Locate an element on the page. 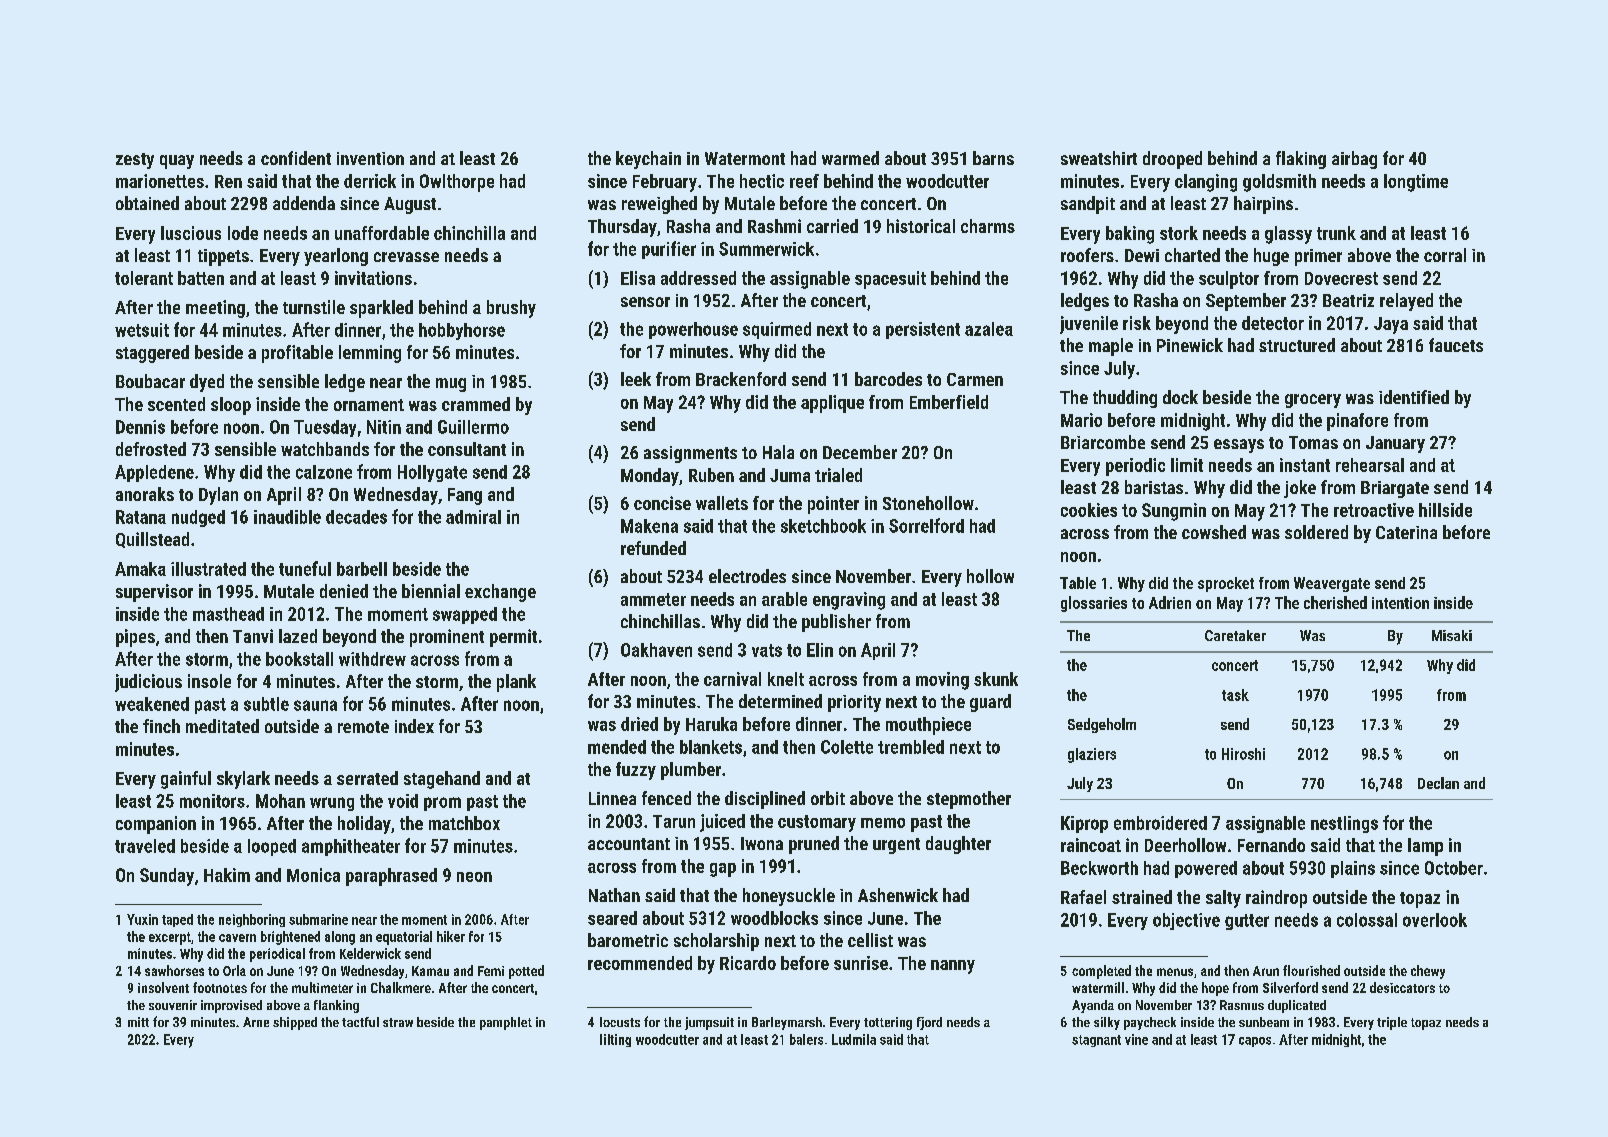  tactful is located at coordinates (360, 1022).
